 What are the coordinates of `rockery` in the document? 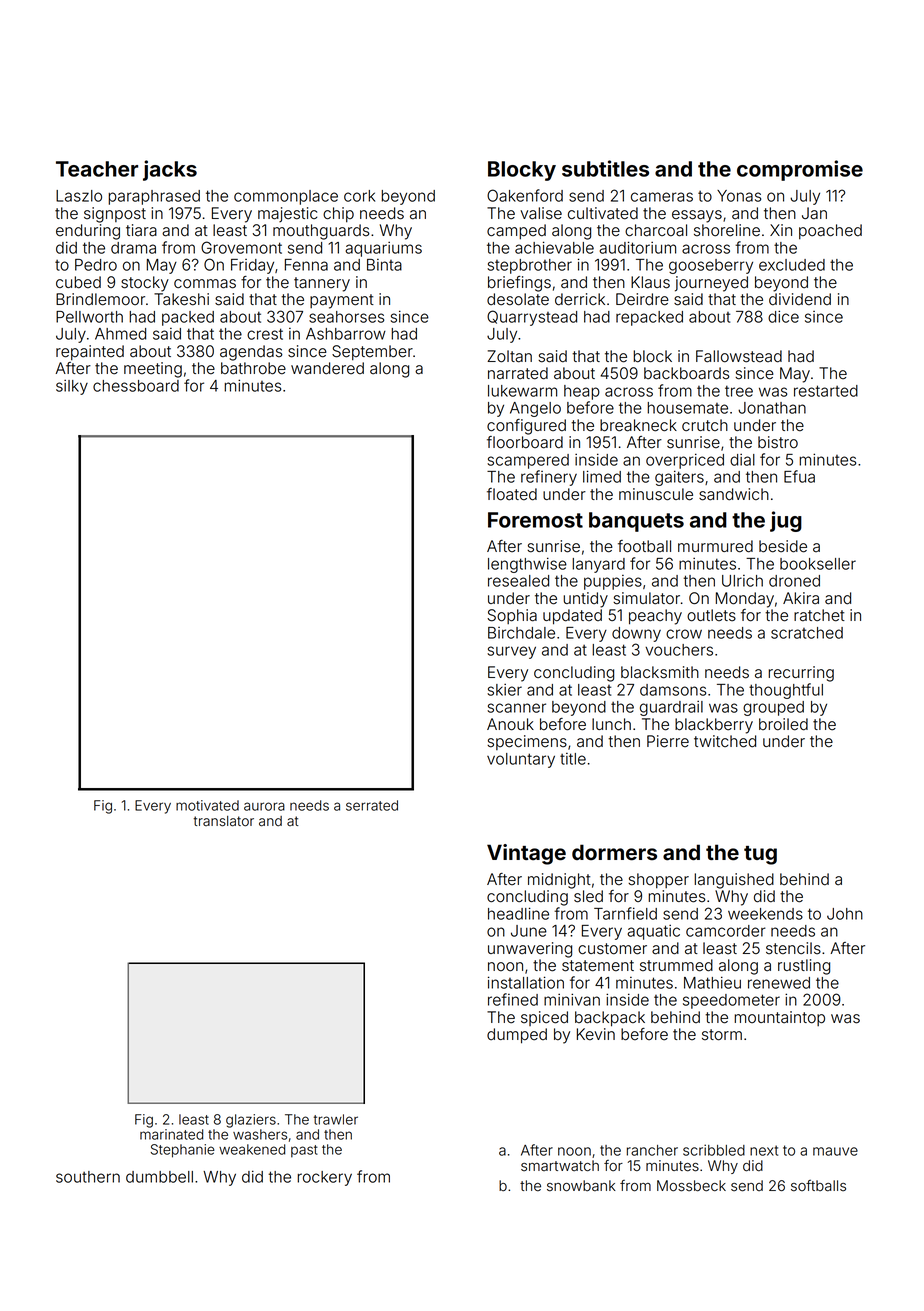 It's located at (324, 1178).
